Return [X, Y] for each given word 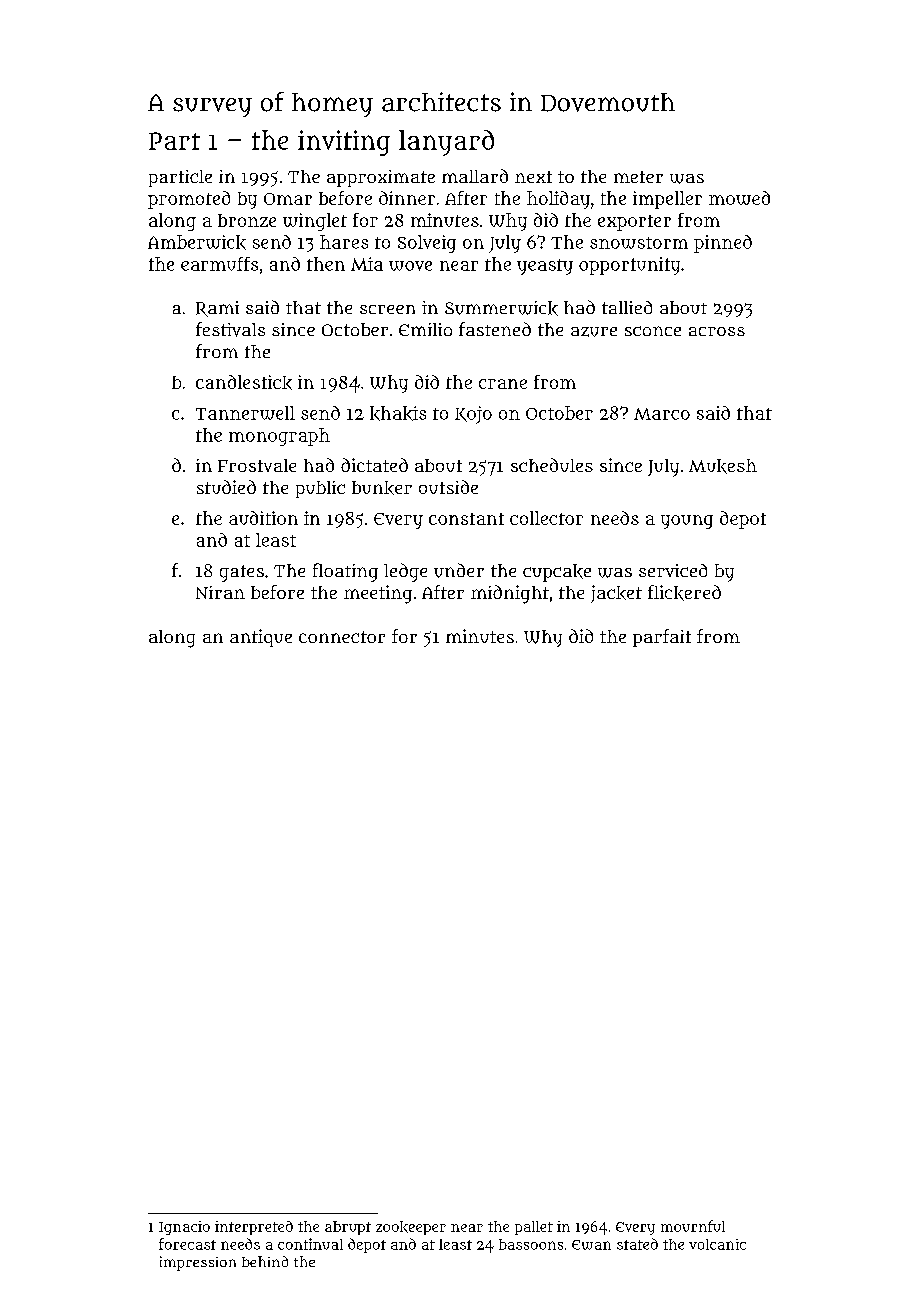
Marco [662, 414]
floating [345, 572]
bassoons [531, 1244]
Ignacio [184, 1228]
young [687, 522]
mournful [693, 1226]
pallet [534, 1228]
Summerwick [501, 308]
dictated [374, 465]
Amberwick [197, 242]
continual [310, 1244]
